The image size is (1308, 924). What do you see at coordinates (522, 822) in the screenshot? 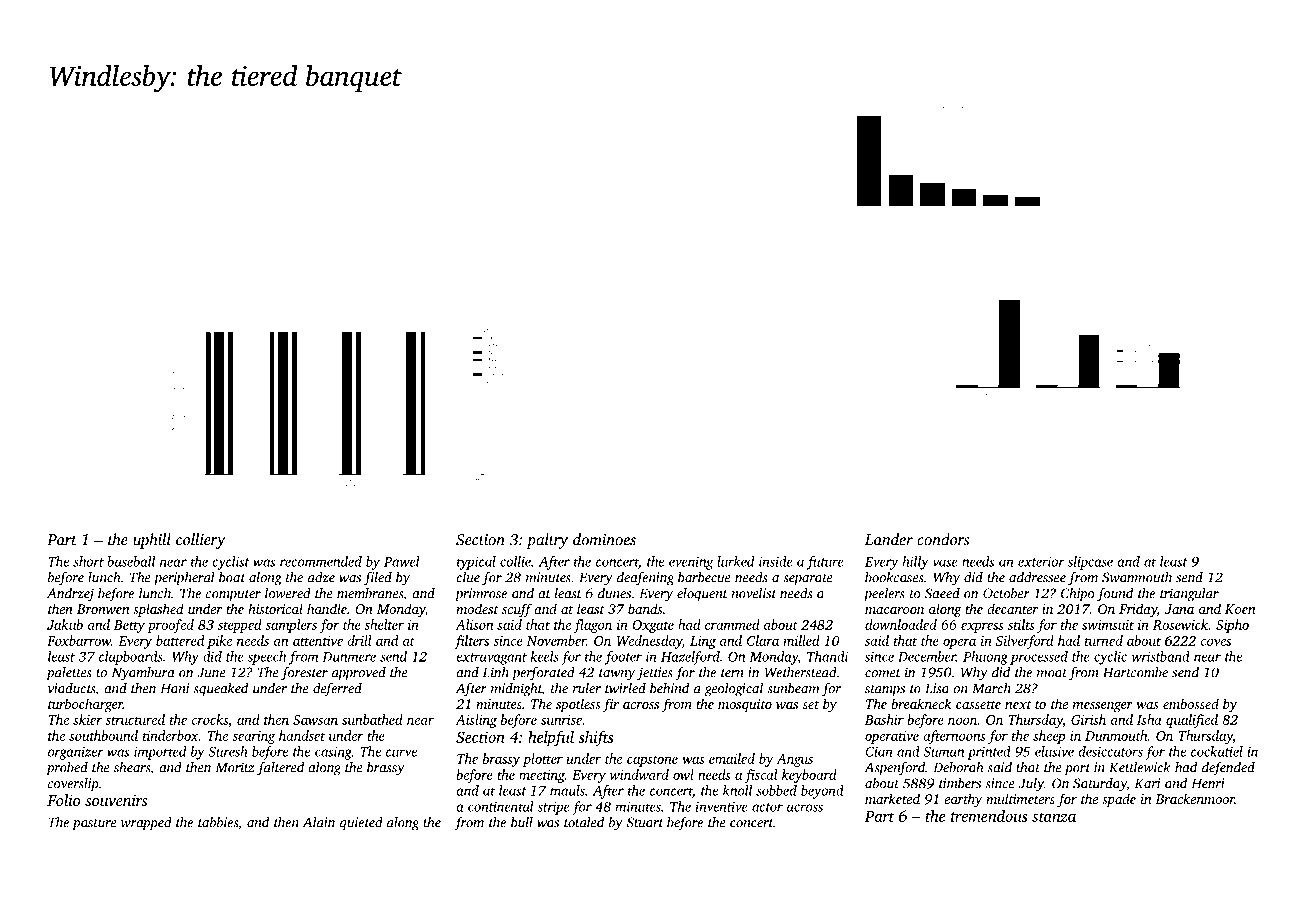
I see `bull` at bounding box center [522, 822].
